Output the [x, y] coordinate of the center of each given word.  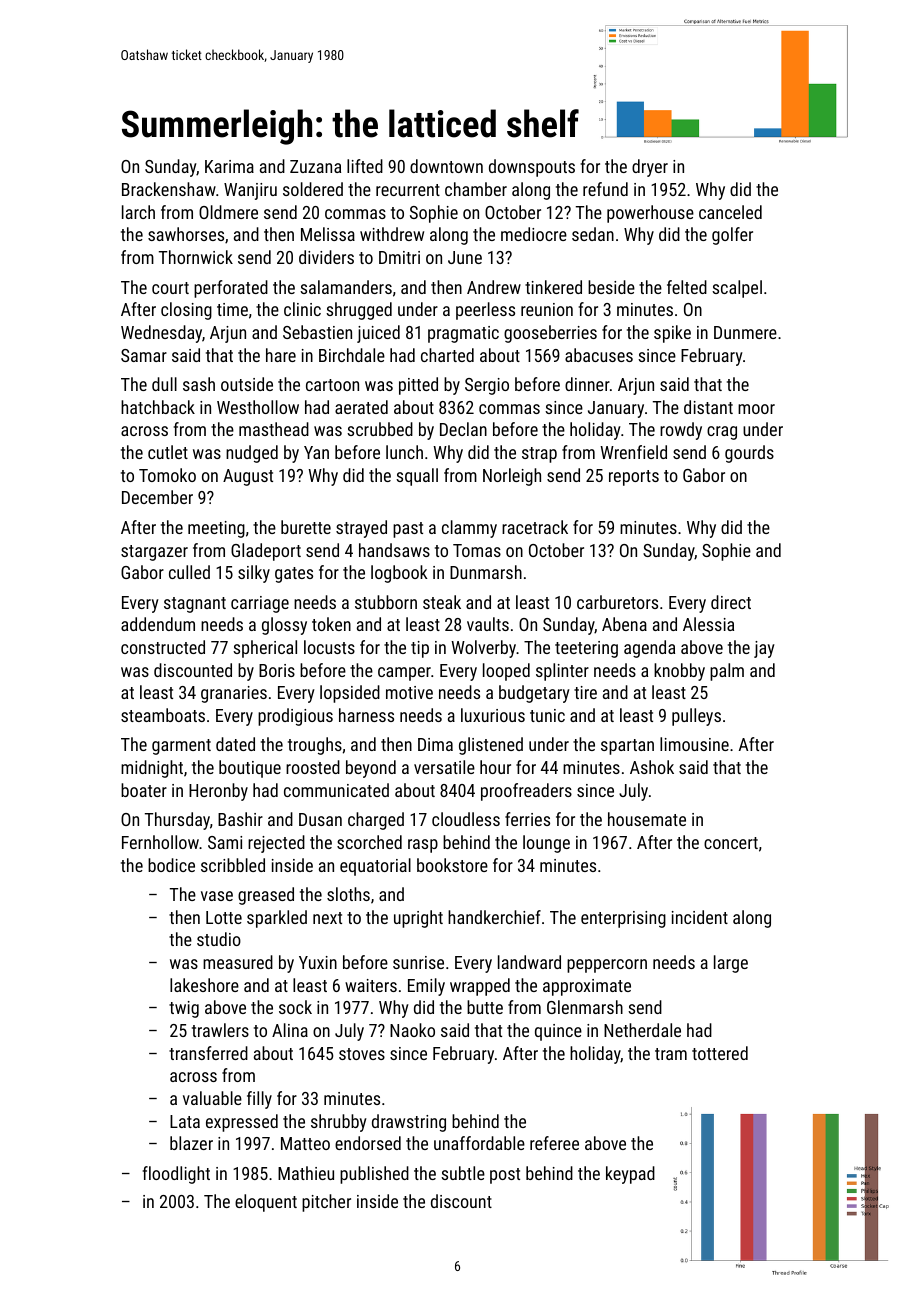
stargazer [154, 553]
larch [138, 212]
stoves [362, 1054]
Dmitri [399, 257]
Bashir [240, 819]
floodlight [176, 1175]
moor [756, 409]
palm [727, 672]
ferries [527, 819]
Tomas [477, 550]
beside [611, 287]
